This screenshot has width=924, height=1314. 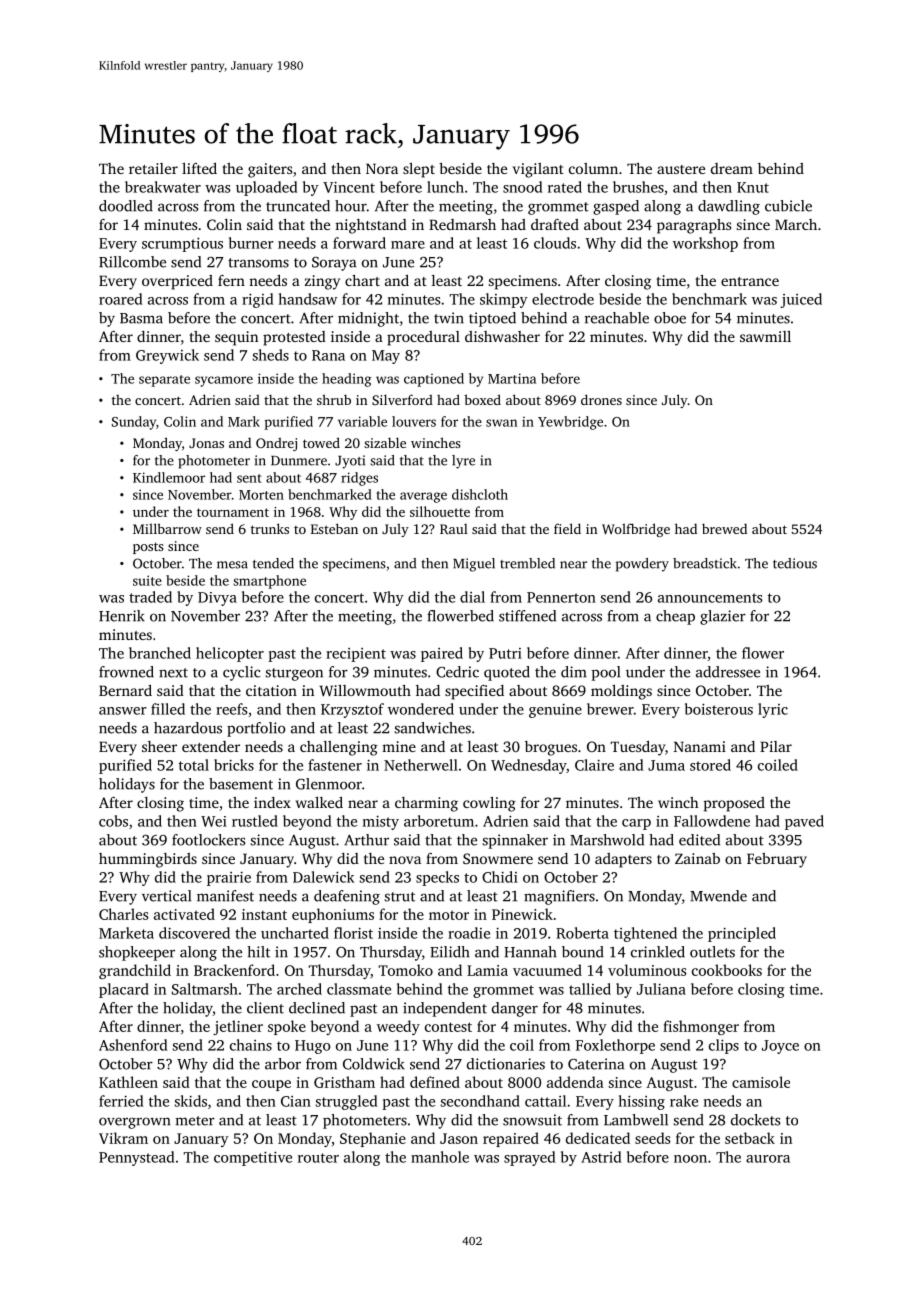 What do you see at coordinates (684, 1101) in the screenshot?
I see `rake` at bounding box center [684, 1101].
